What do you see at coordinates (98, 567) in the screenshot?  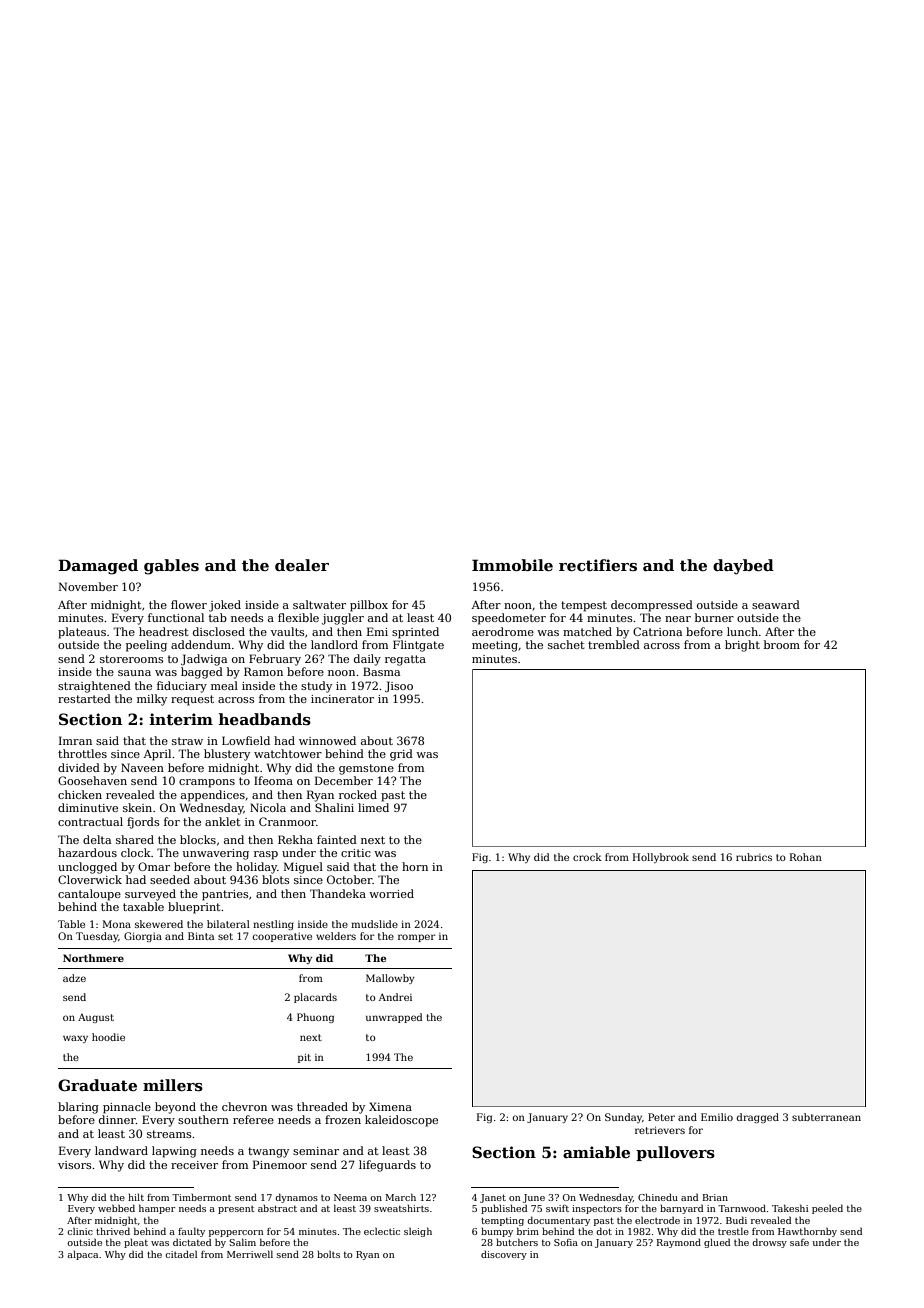 I see `Damaged` at bounding box center [98, 567].
